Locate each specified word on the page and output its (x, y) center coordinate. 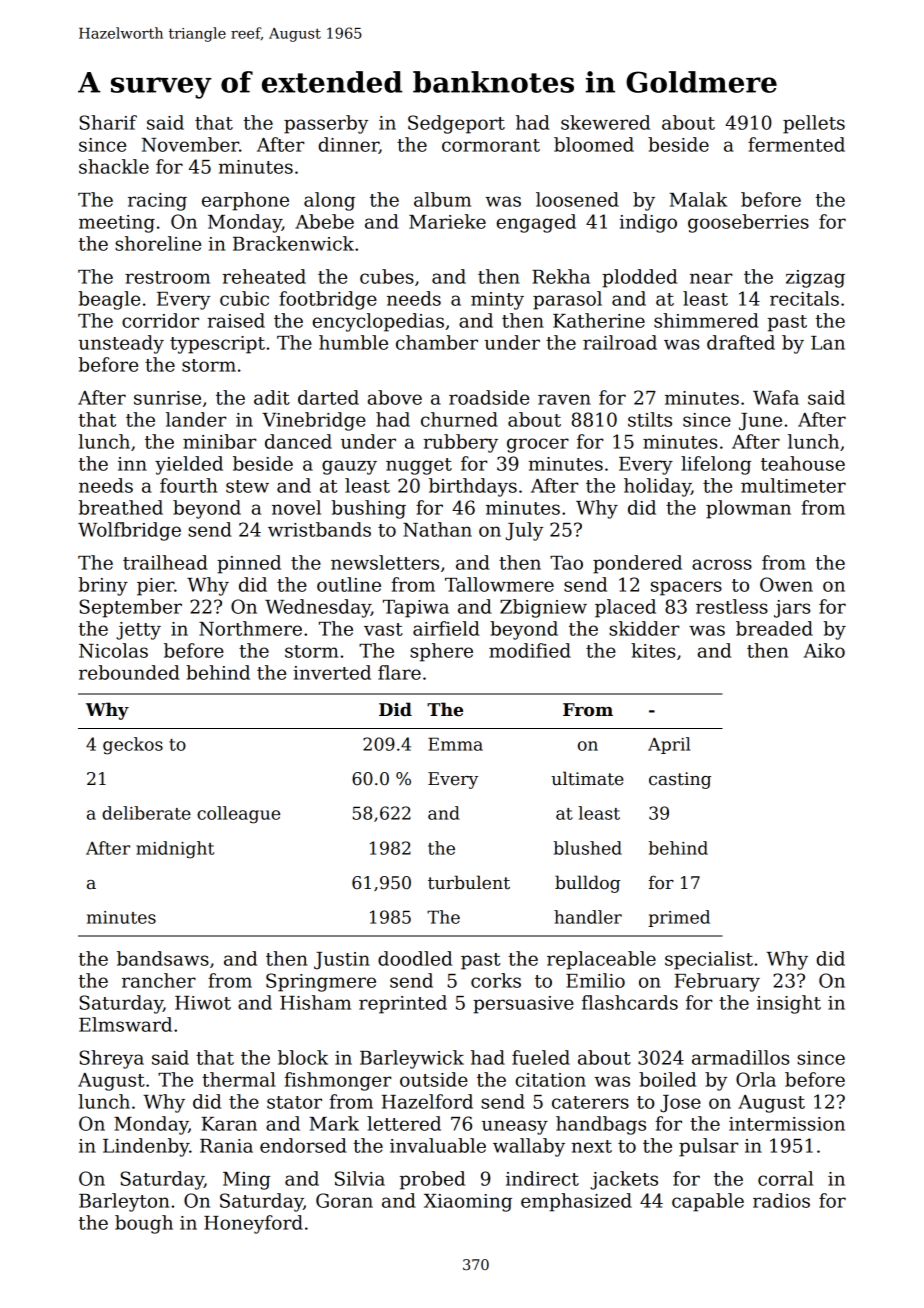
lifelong (716, 465)
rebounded (129, 672)
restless (732, 606)
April (669, 745)
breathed (121, 507)
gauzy (349, 467)
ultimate (587, 778)
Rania (226, 1146)
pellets (814, 124)
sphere (441, 652)
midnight (175, 850)
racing (157, 202)
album (442, 199)
